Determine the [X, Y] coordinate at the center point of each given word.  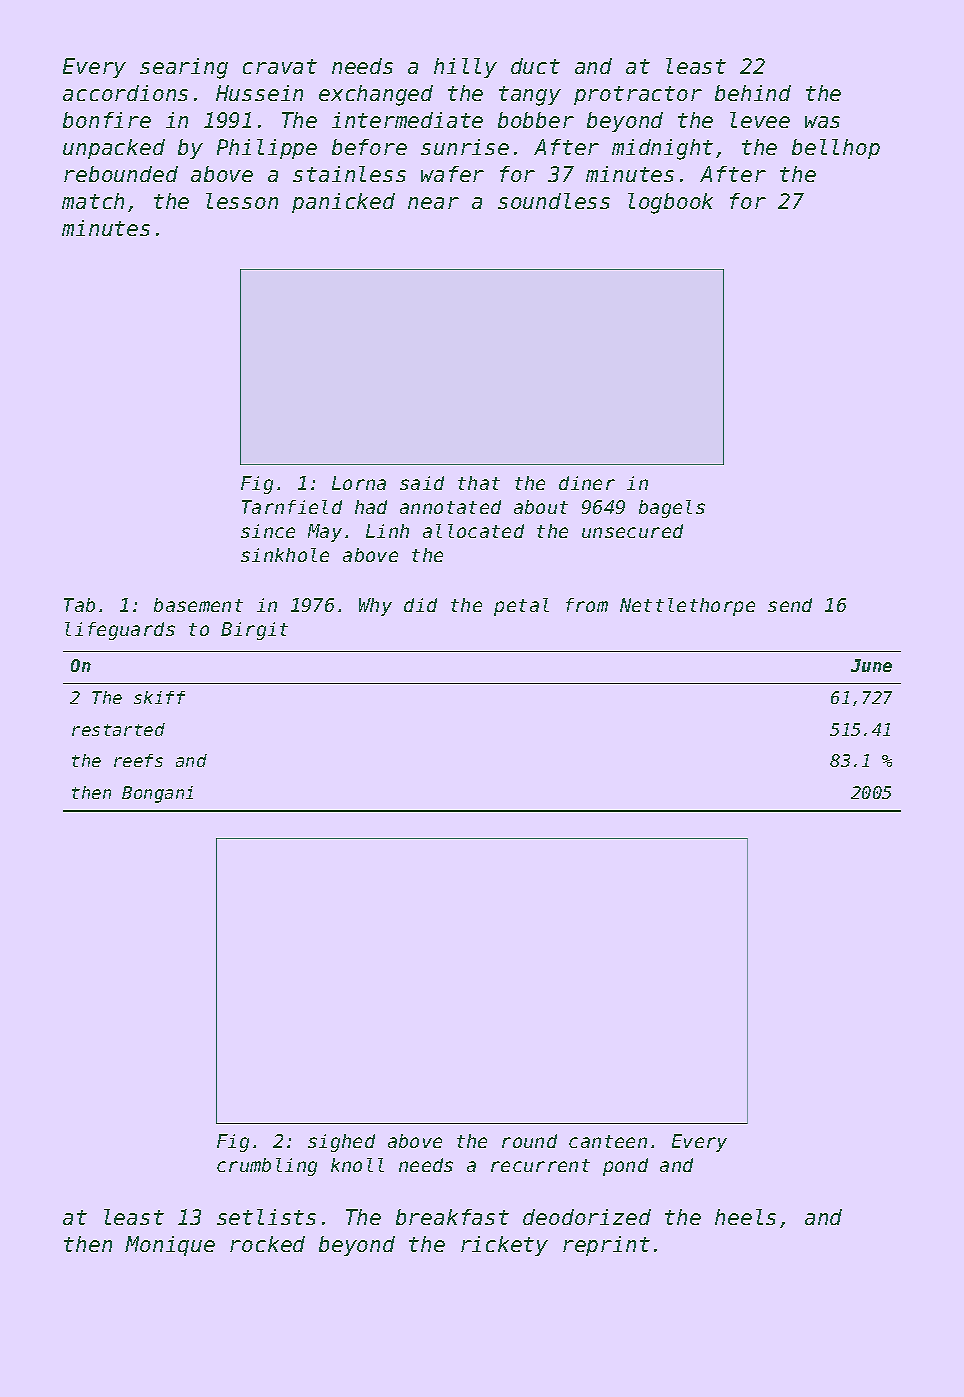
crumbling [267, 1167]
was [822, 122]
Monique [170, 1246]
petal [521, 607]
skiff [159, 697]
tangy [530, 96]
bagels [672, 509]
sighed [341, 1143]
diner [587, 483]
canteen [608, 1141]
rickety [504, 1246]
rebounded [121, 174]
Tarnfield [292, 507]
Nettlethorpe [687, 607]
